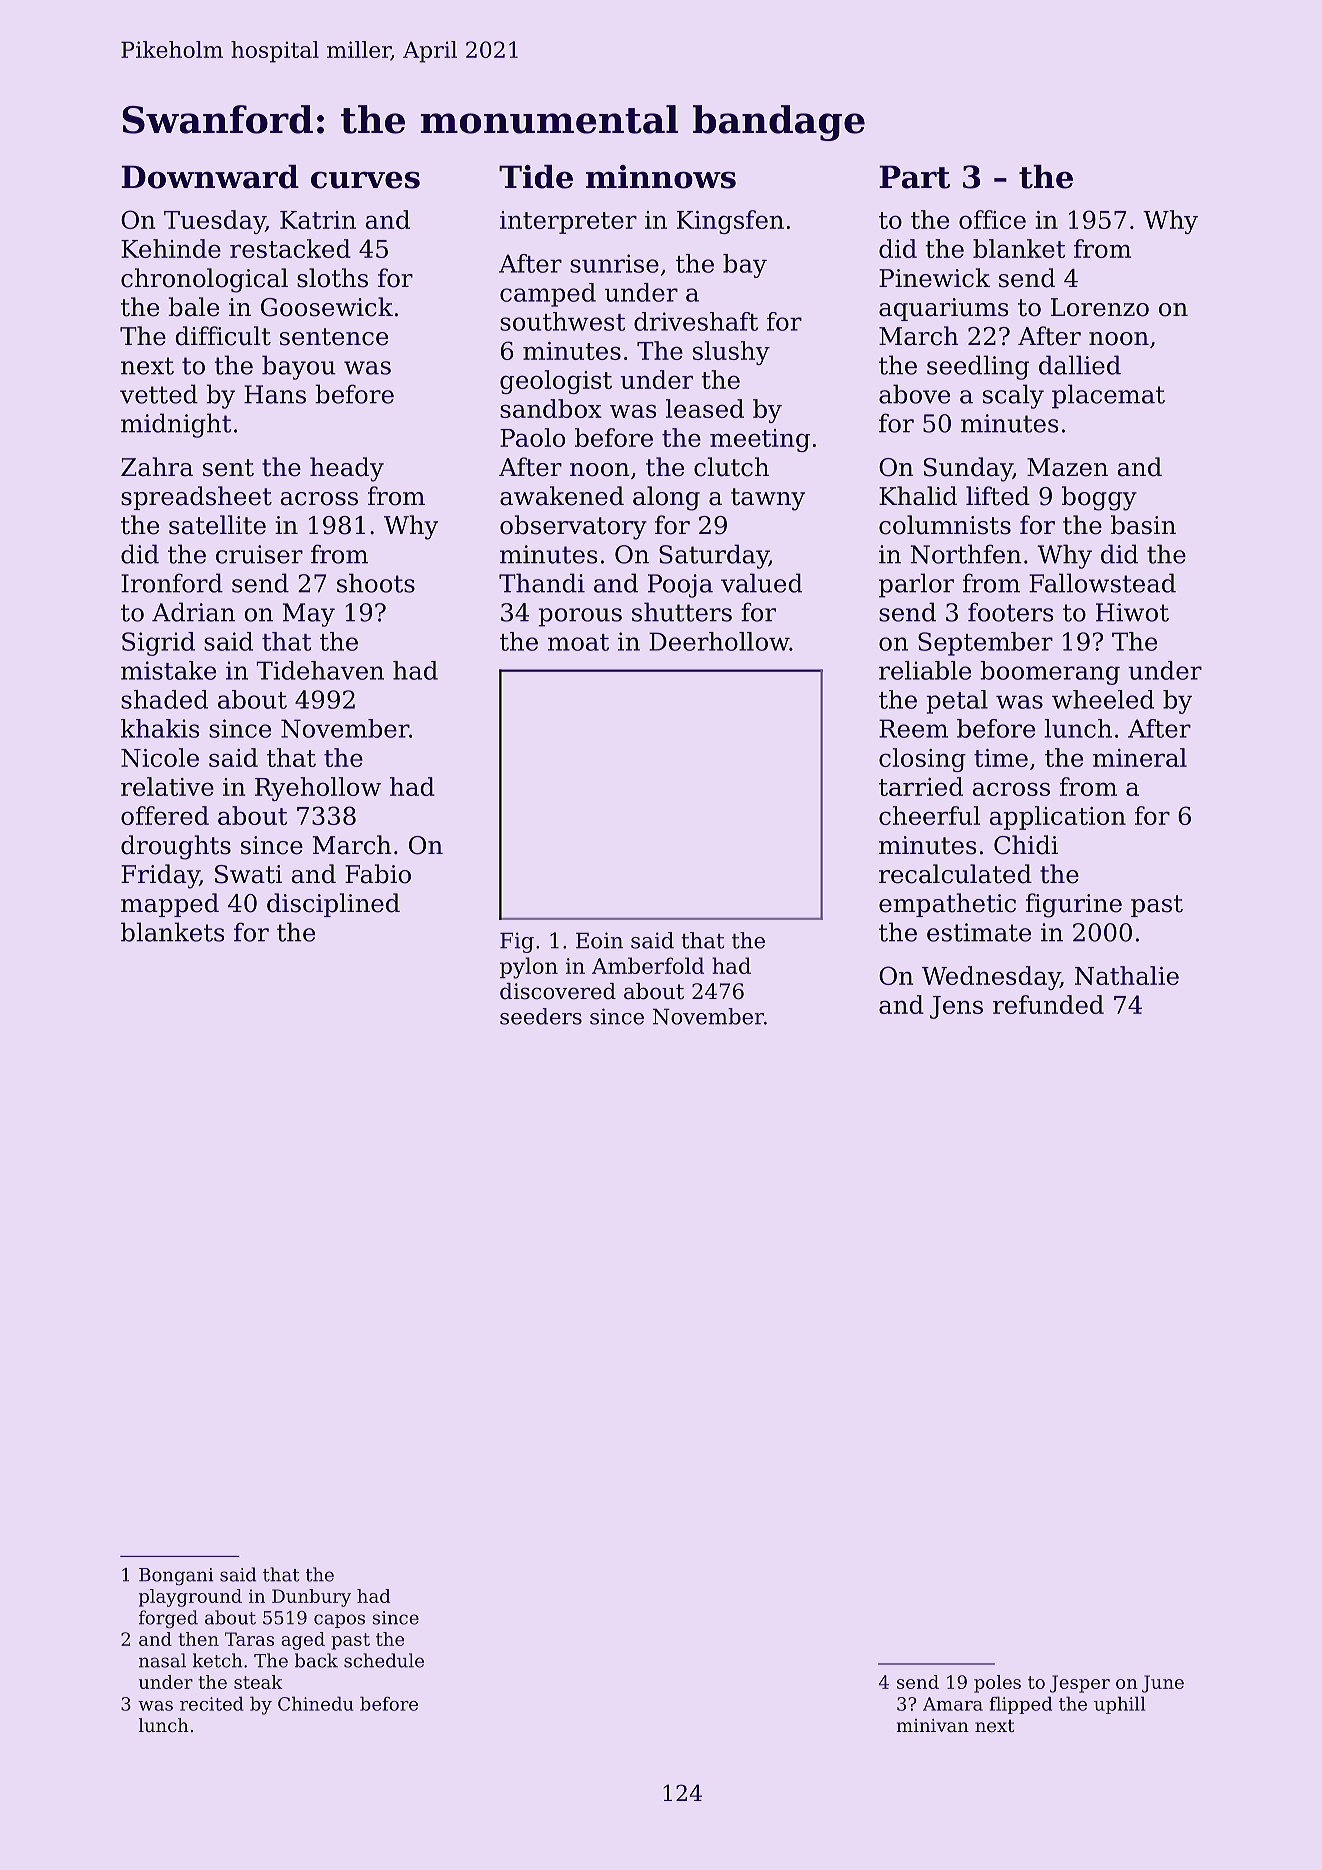  What do you see at coordinates (648, 965) in the screenshot?
I see `Amberfold` at bounding box center [648, 965].
